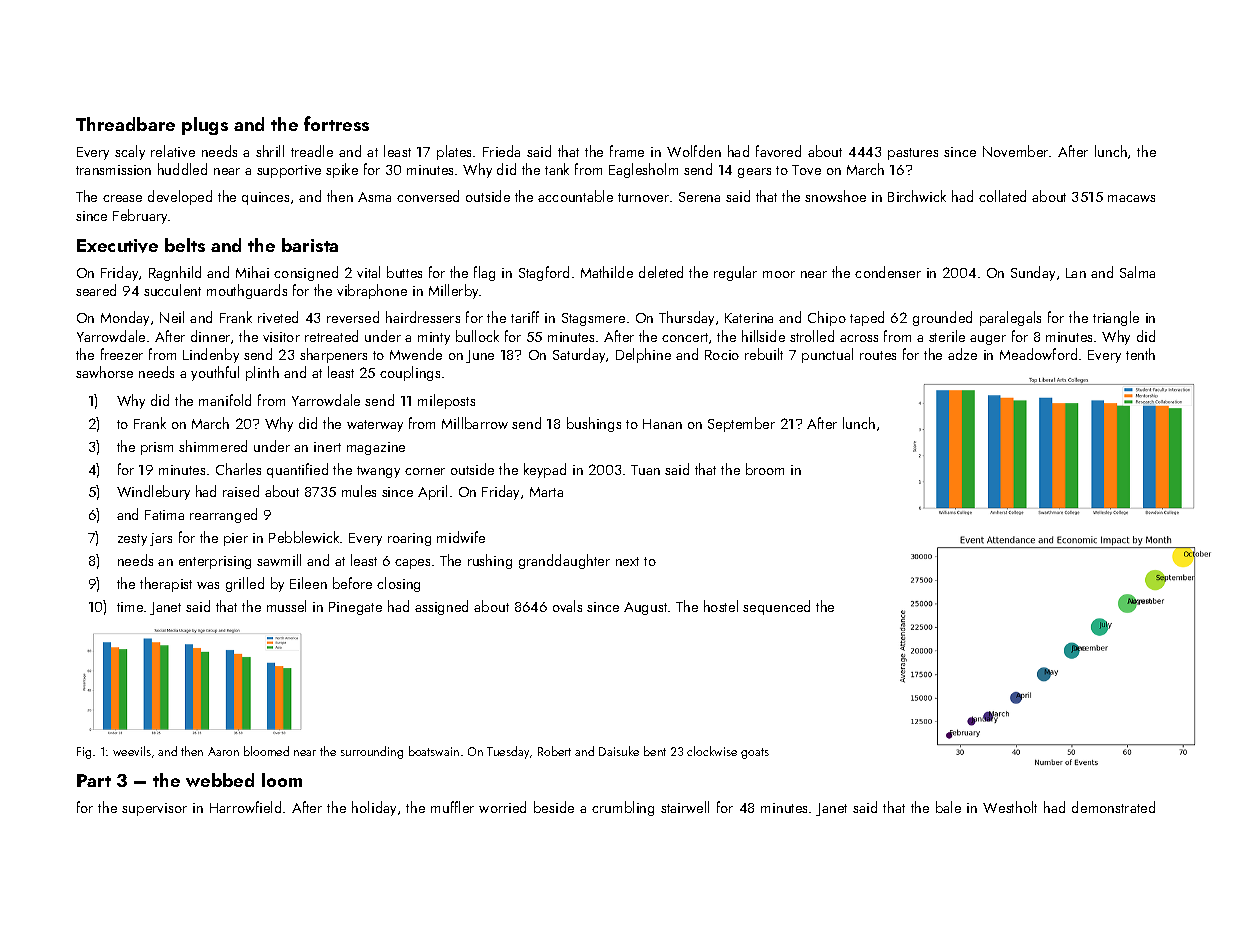  What do you see at coordinates (96, 290) in the screenshot?
I see `seared` at bounding box center [96, 290].
